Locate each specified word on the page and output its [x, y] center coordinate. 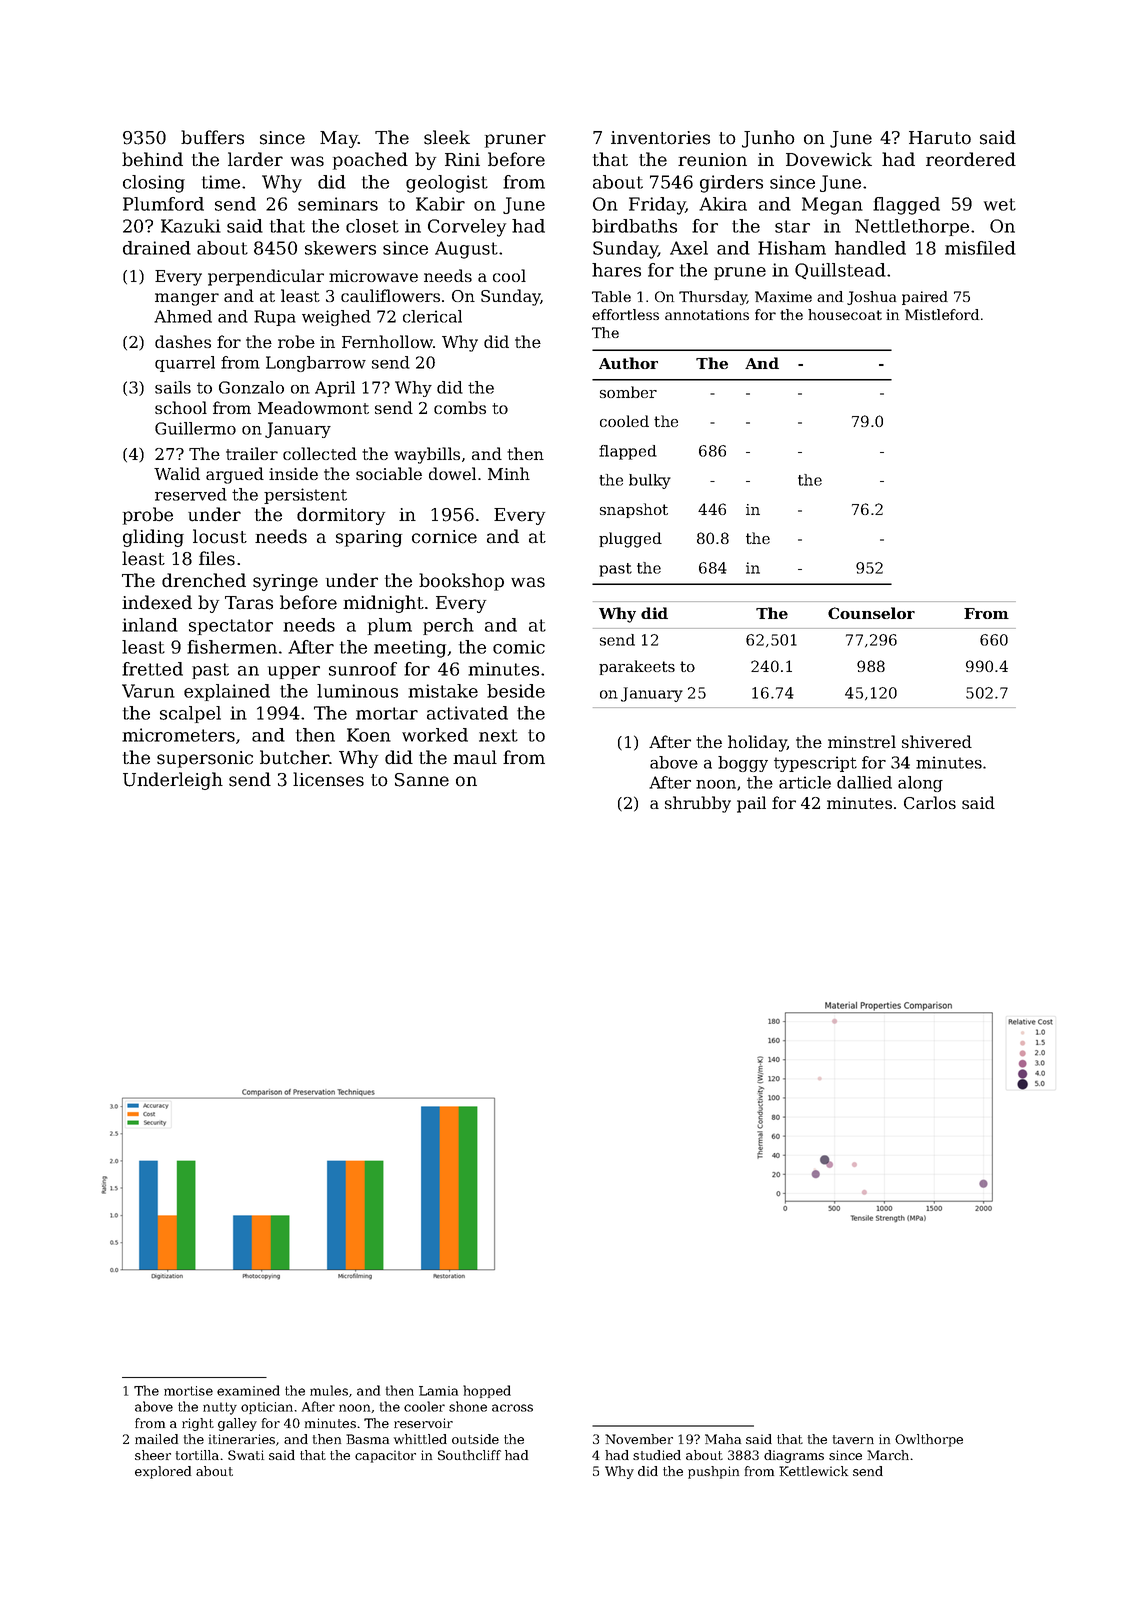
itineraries [242, 1439]
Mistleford [942, 314]
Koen [369, 735]
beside [516, 691]
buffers [212, 137]
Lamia [438, 1391]
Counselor [871, 613]
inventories [660, 138]
